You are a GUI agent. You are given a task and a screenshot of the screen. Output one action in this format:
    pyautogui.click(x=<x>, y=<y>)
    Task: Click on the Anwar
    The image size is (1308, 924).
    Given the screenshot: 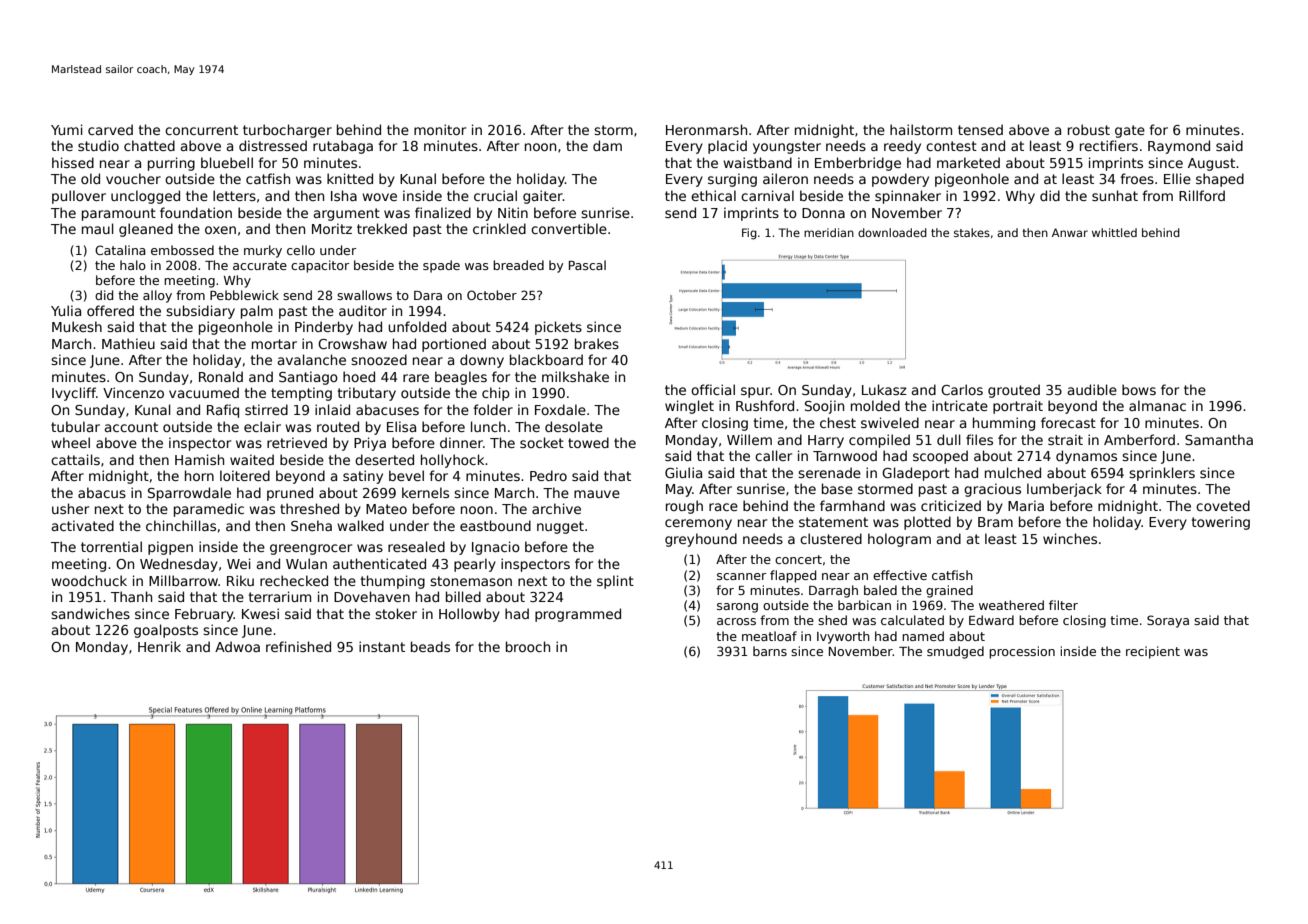 What is the action you would take?
    pyautogui.click(x=1070, y=232)
